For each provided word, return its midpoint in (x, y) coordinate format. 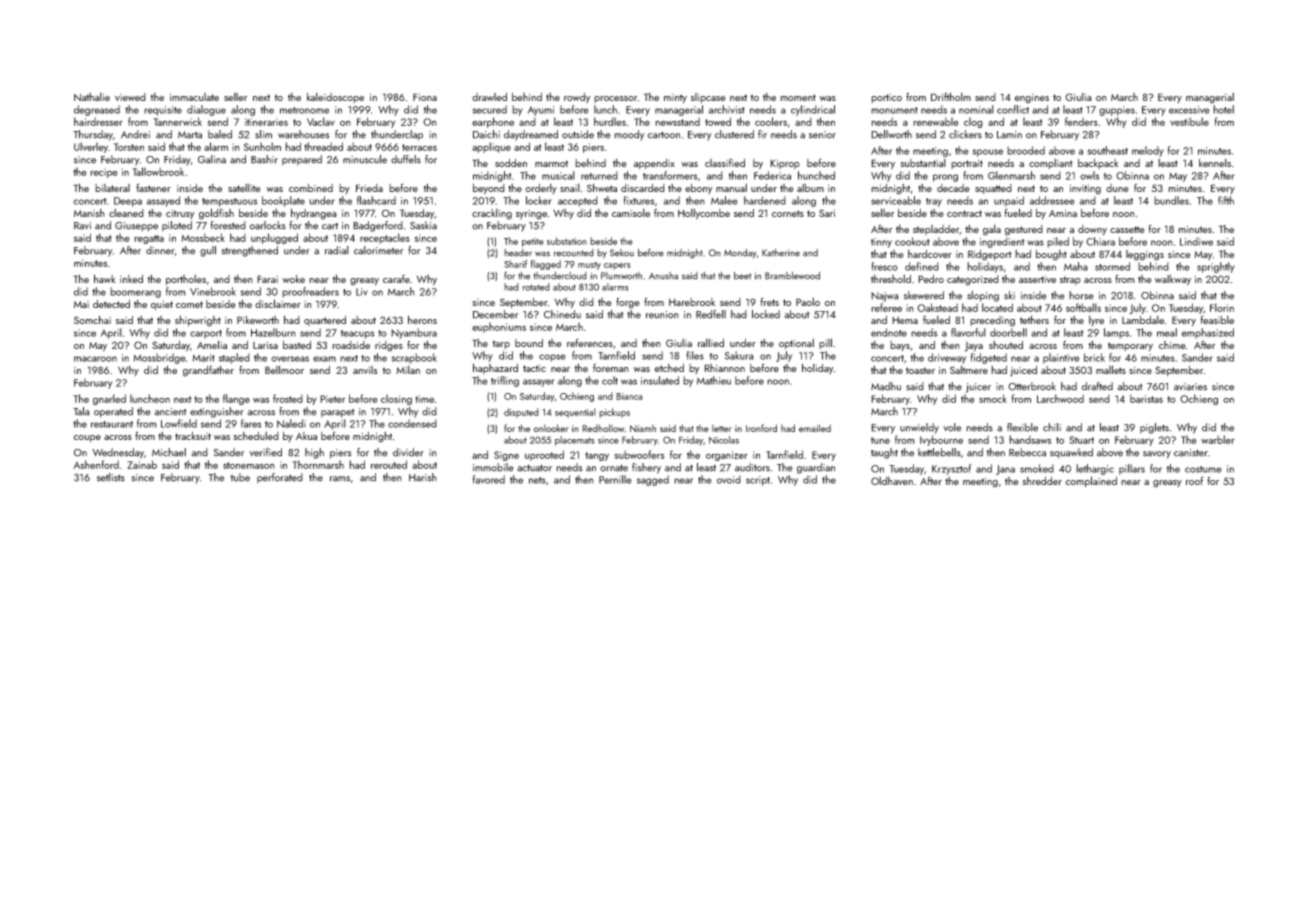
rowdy (577, 98)
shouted (1006, 345)
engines (1032, 99)
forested (228, 225)
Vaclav (321, 121)
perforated (280, 478)
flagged (546, 265)
